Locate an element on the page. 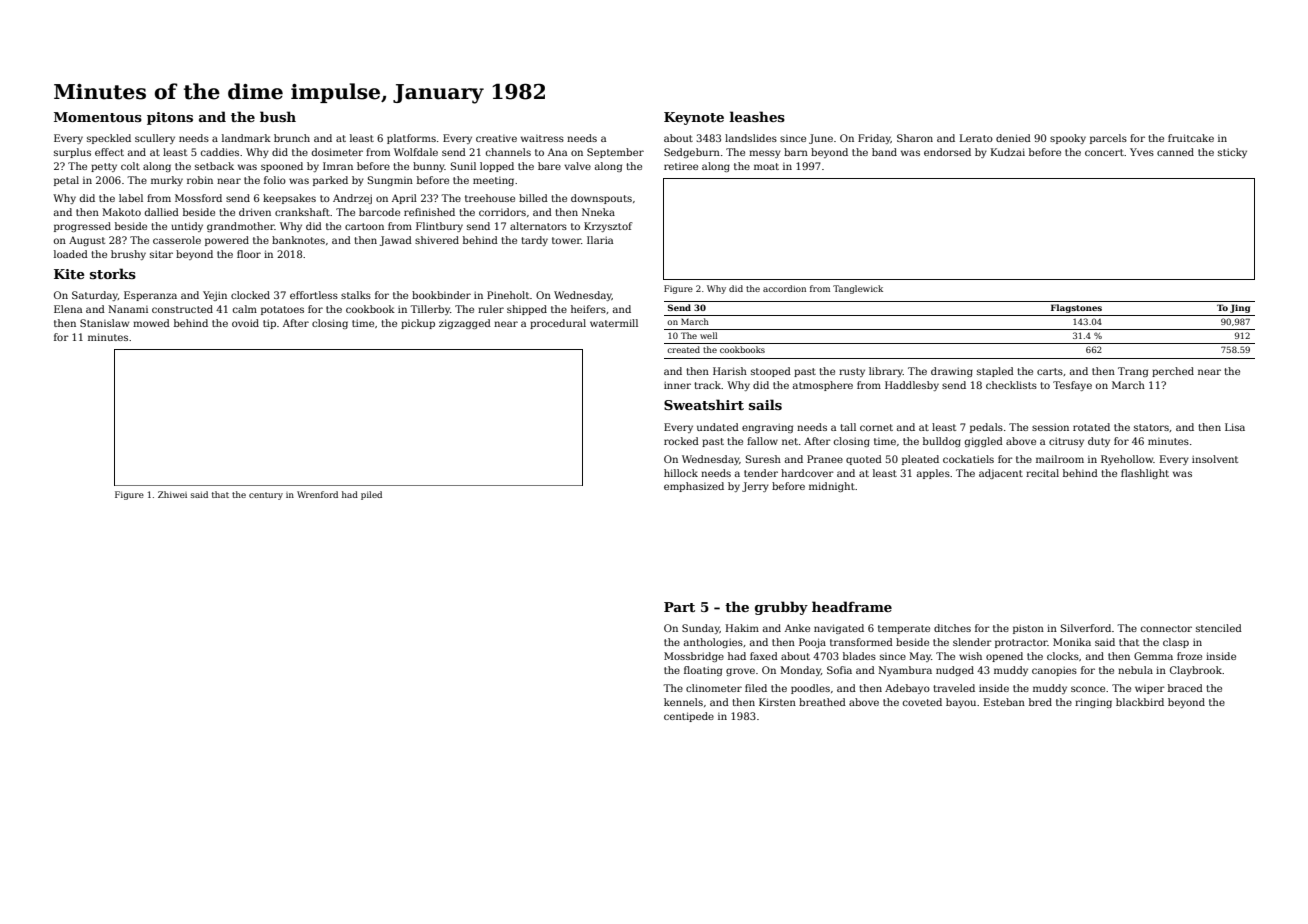 The width and height of the document is (1308, 924). procedural is located at coordinates (558, 324).
